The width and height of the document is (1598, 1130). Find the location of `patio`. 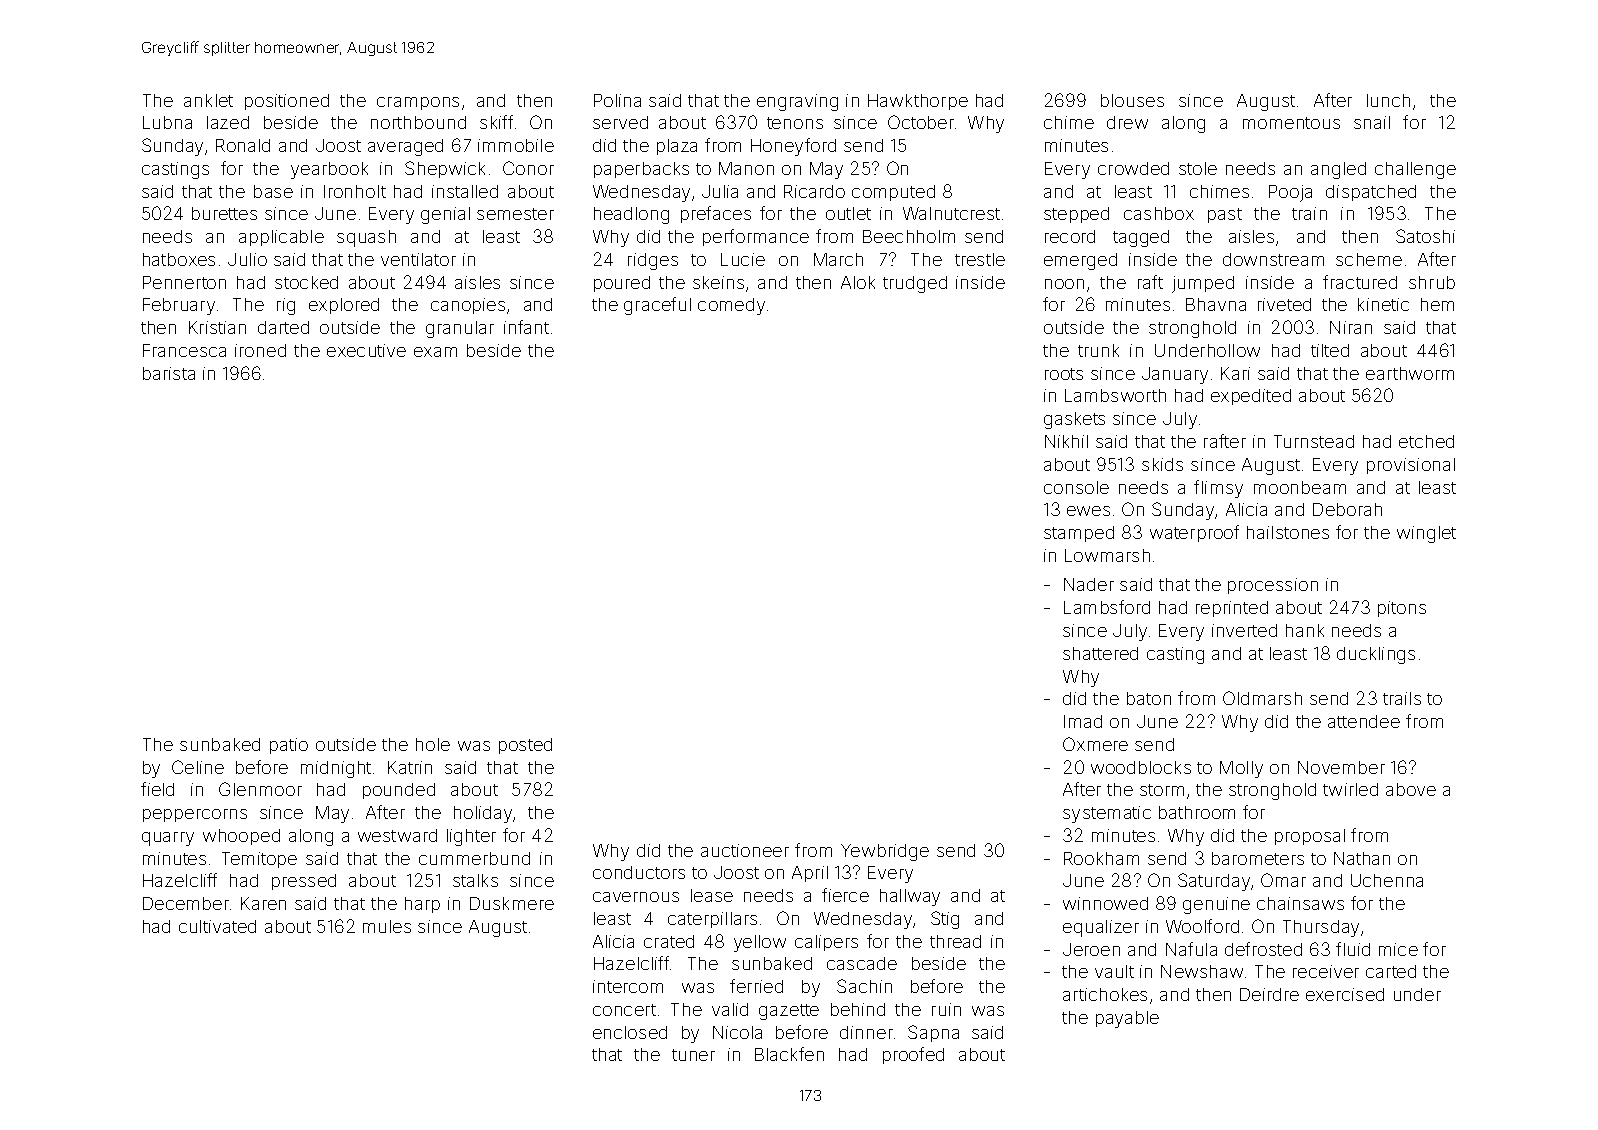

patio is located at coordinates (289, 746).
